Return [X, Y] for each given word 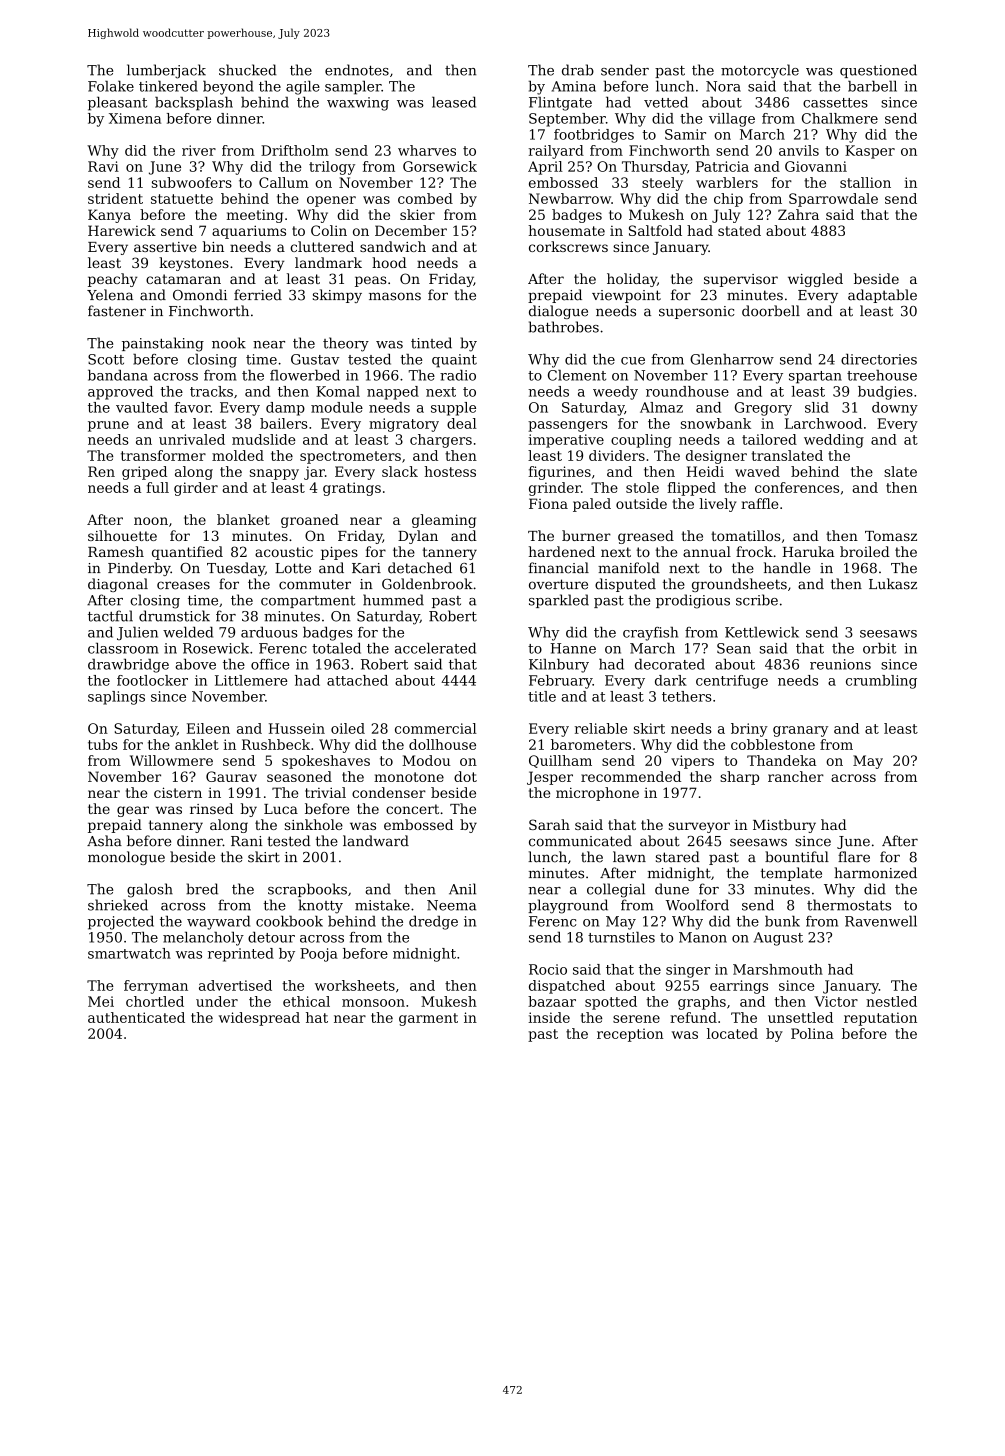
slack [400, 471]
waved [757, 471]
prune [108, 426]
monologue [126, 858]
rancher [796, 776]
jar [314, 473]
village [732, 120]
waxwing [358, 104]
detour [271, 937]
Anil [462, 889]
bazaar [552, 1001]
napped [393, 393]
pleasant [117, 104]
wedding [834, 441]
